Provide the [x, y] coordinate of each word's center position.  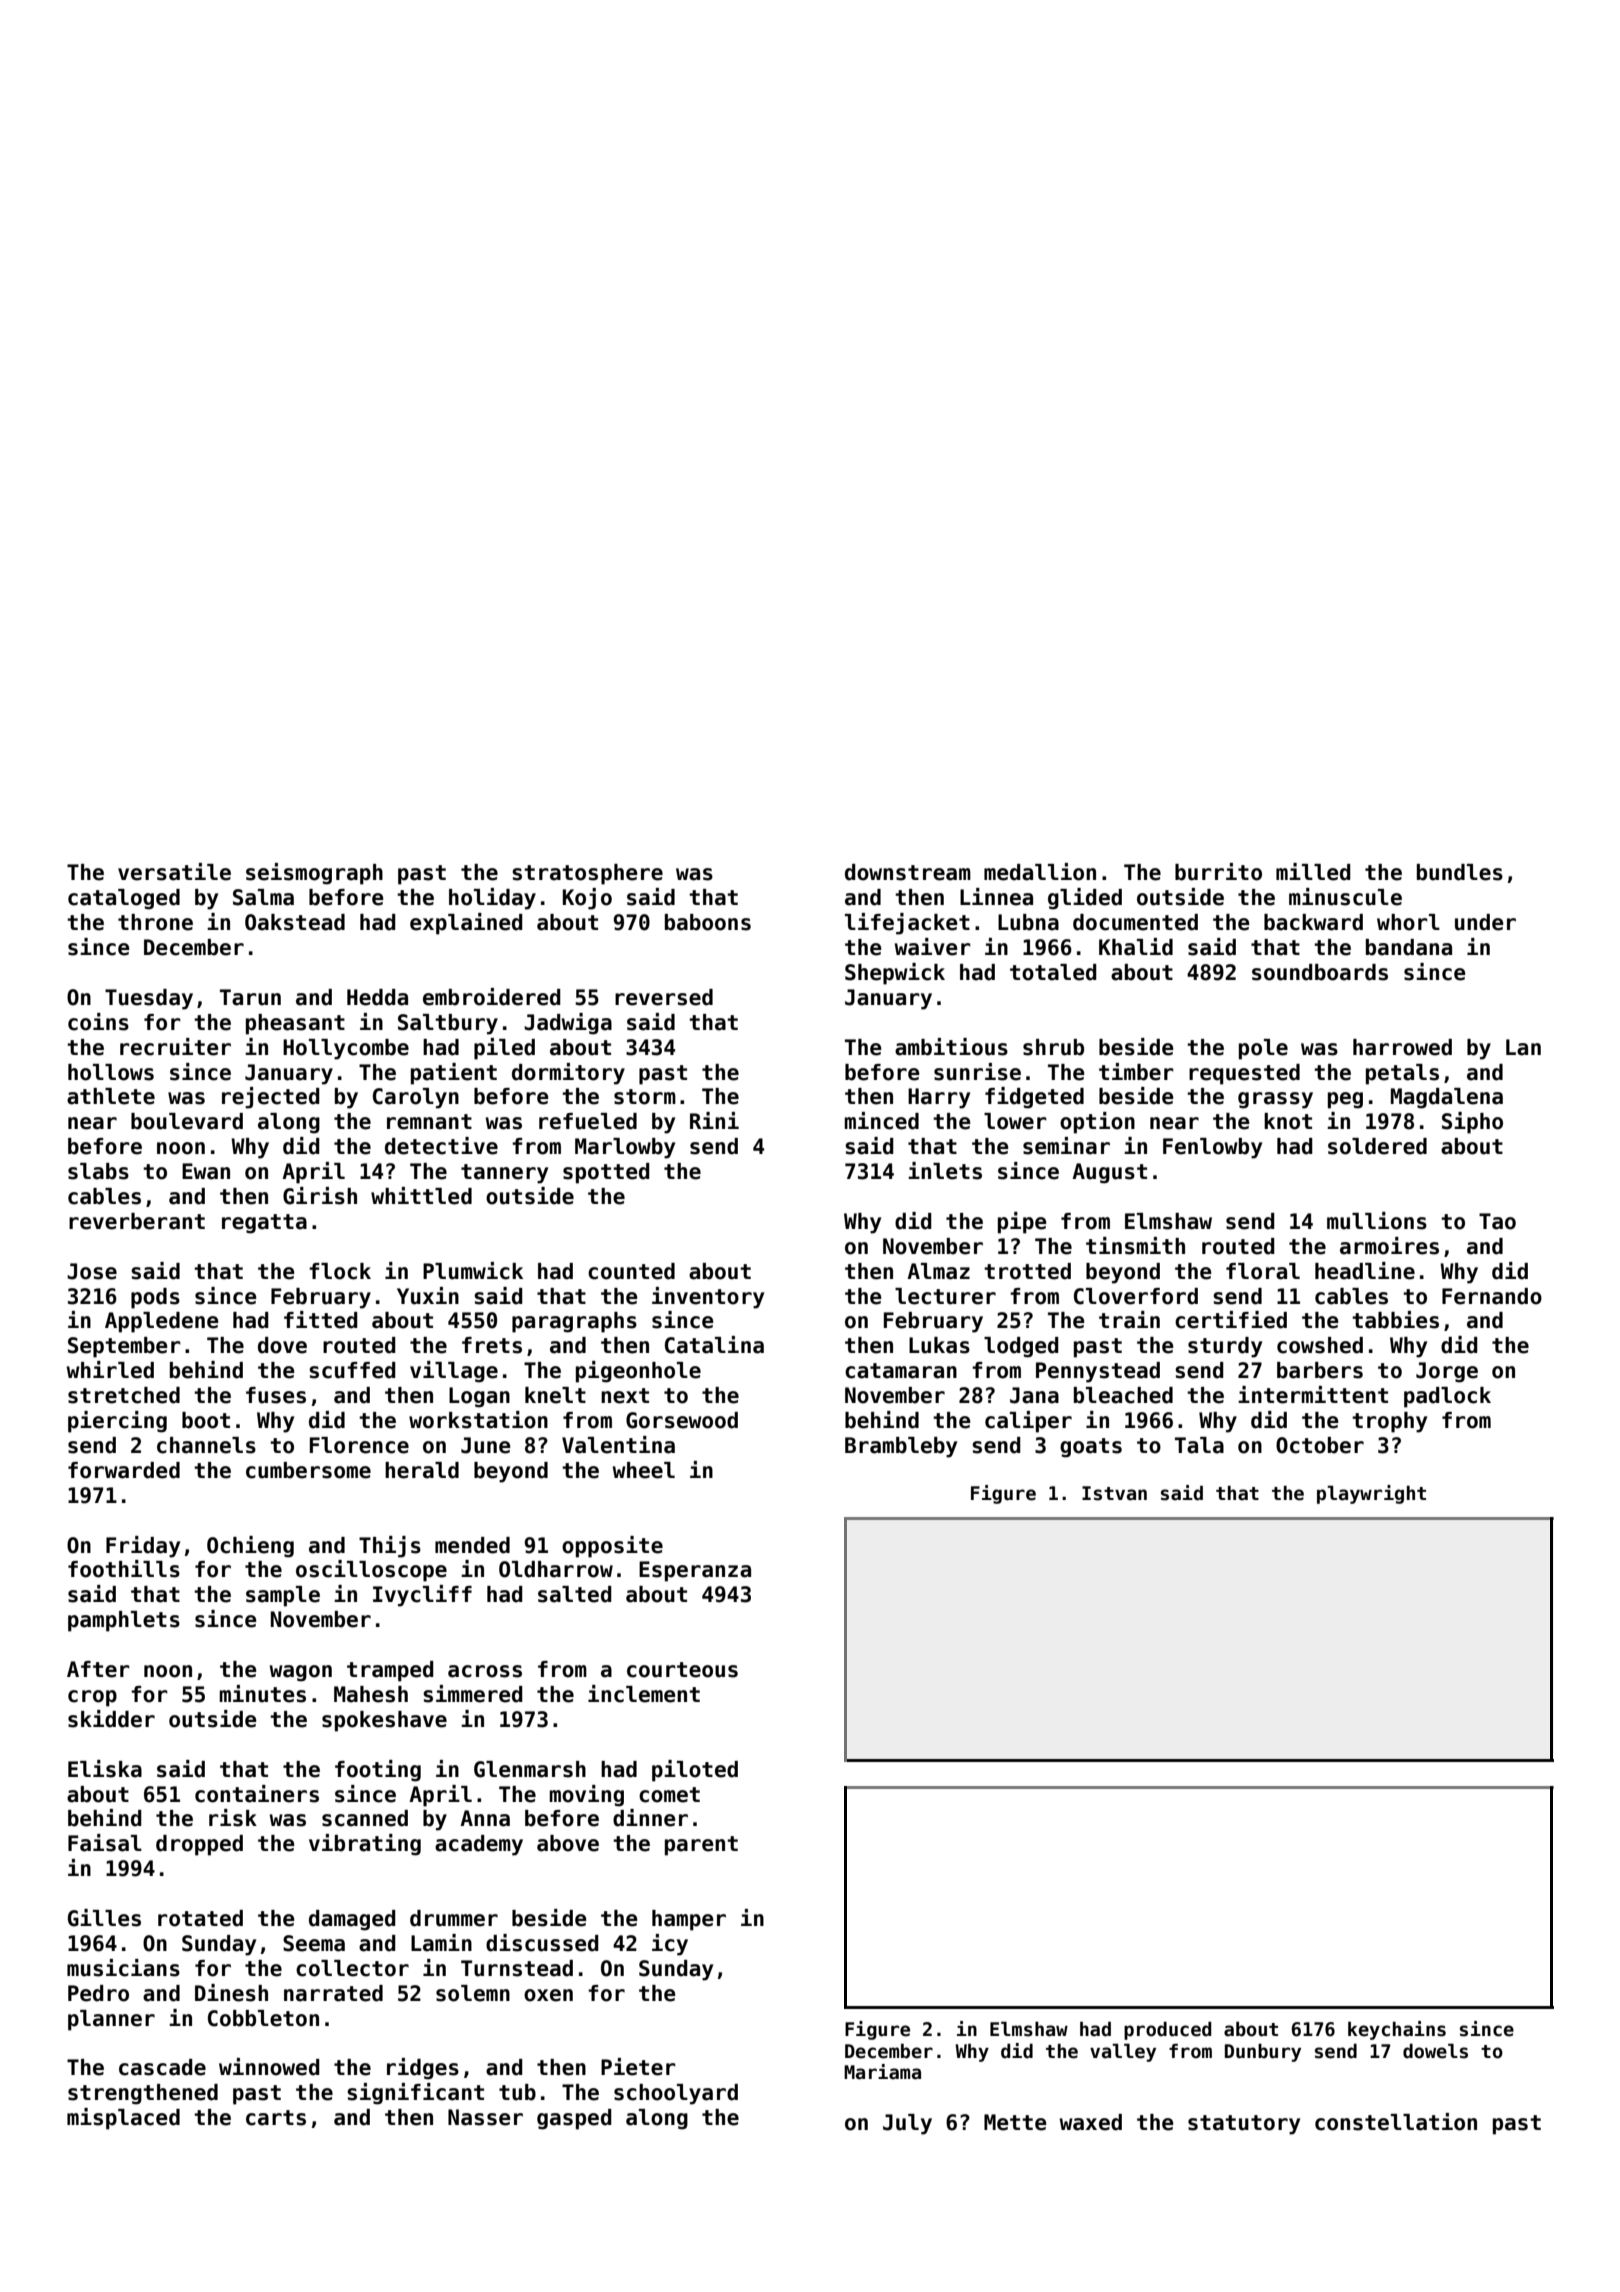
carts [276, 2118]
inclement [644, 1694]
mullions [1377, 1221]
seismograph [314, 874]
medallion [1040, 872]
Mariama [882, 2072]
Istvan [1114, 1493]
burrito [1218, 872]
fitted [321, 1320]
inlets [945, 1171]
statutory [1244, 2125]
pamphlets [124, 1621]
